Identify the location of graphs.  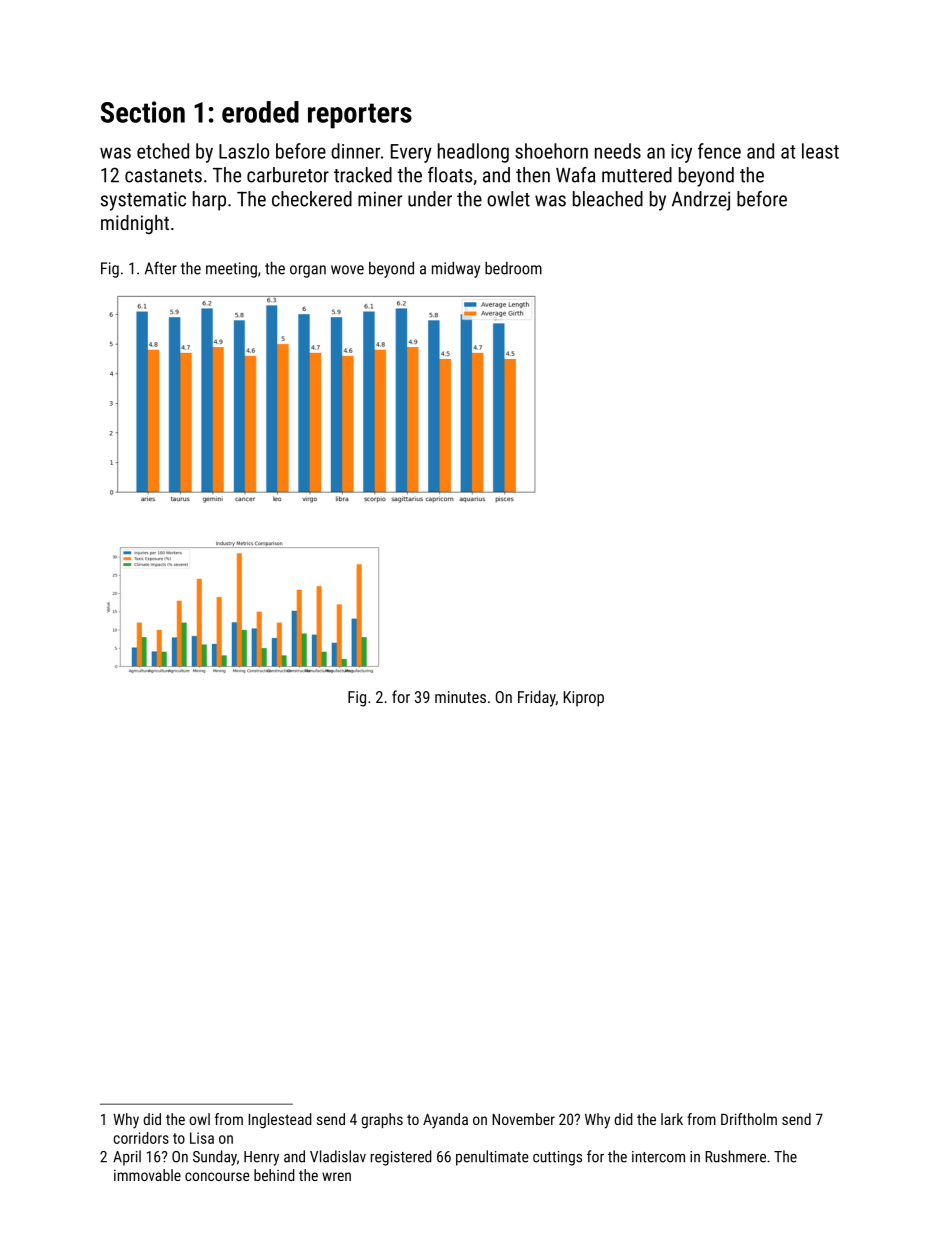
(382, 1121).
